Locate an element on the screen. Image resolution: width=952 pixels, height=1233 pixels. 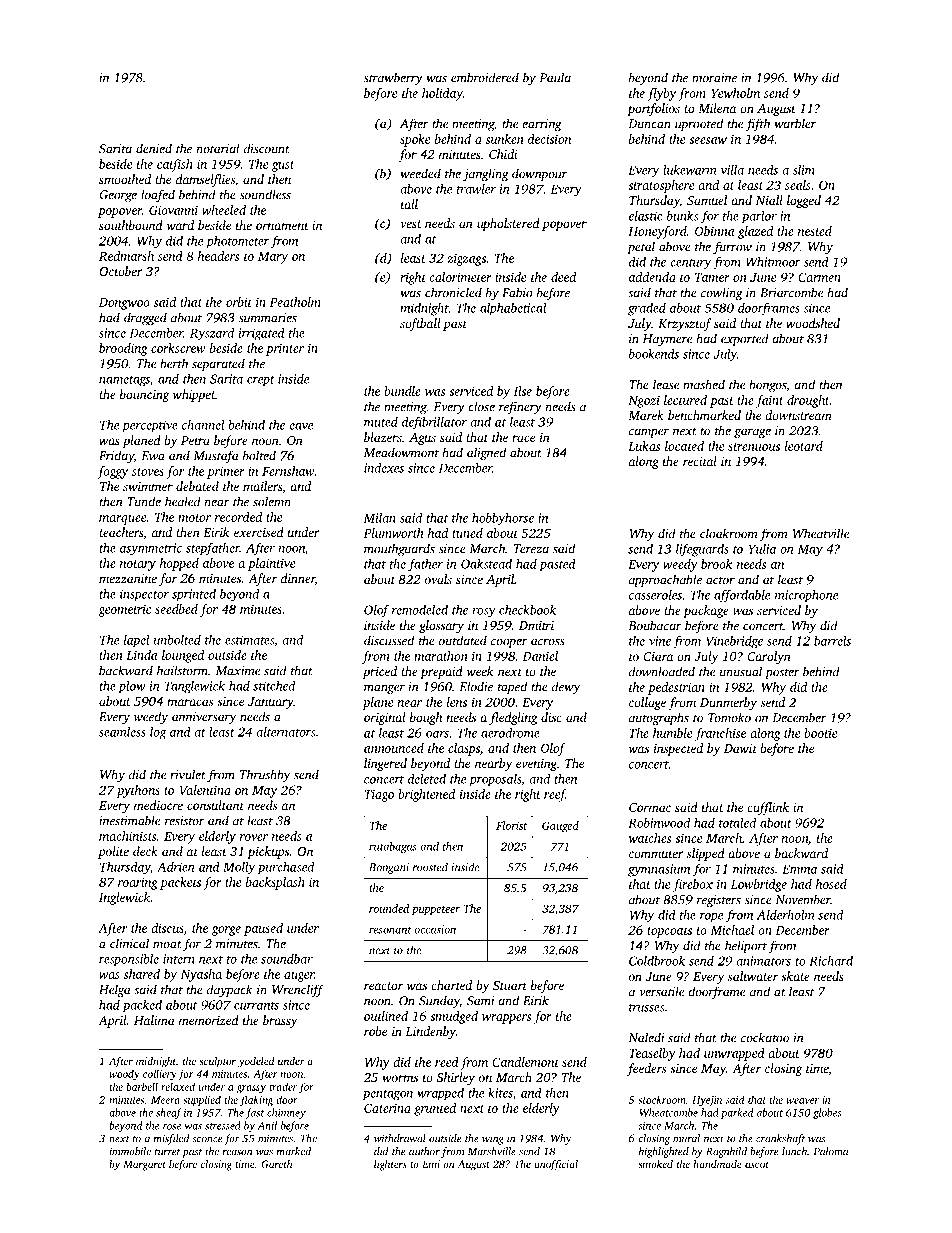
Wheatville is located at coordinates (821, 533).
